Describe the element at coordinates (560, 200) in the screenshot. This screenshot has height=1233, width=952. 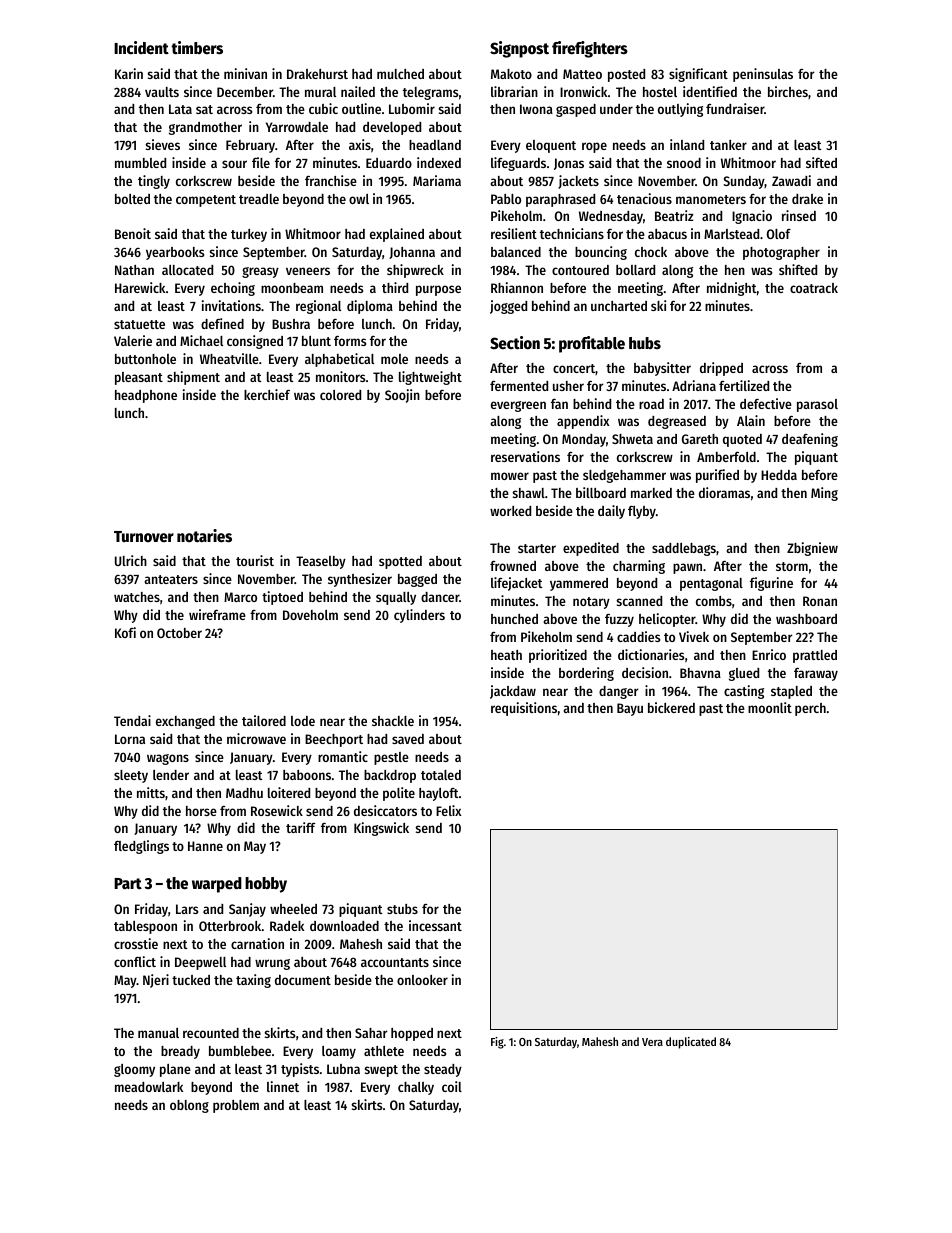
I see `paraphrased` at that location.
